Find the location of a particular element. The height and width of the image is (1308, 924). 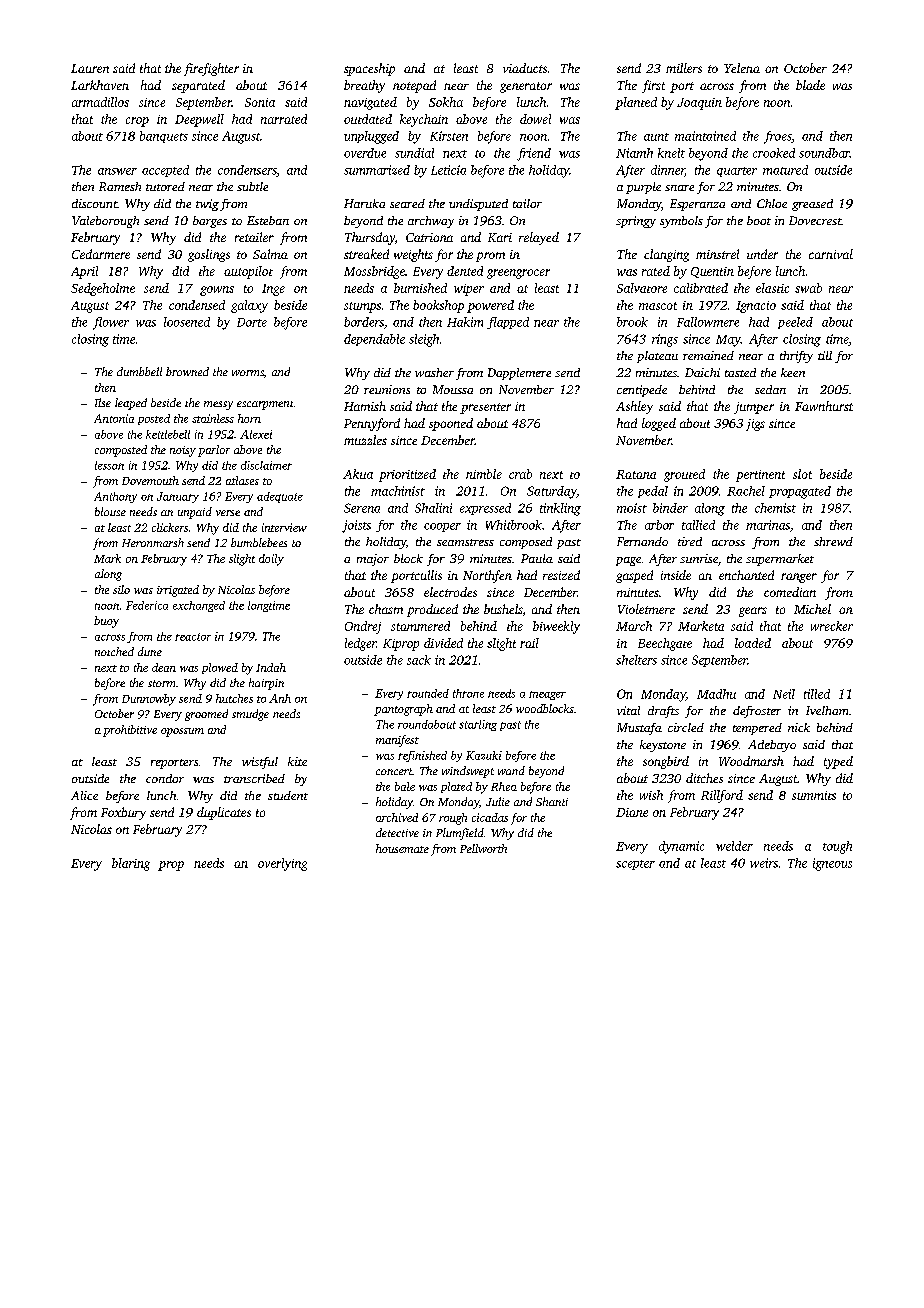

friend is located at coordinates (534, 154).
